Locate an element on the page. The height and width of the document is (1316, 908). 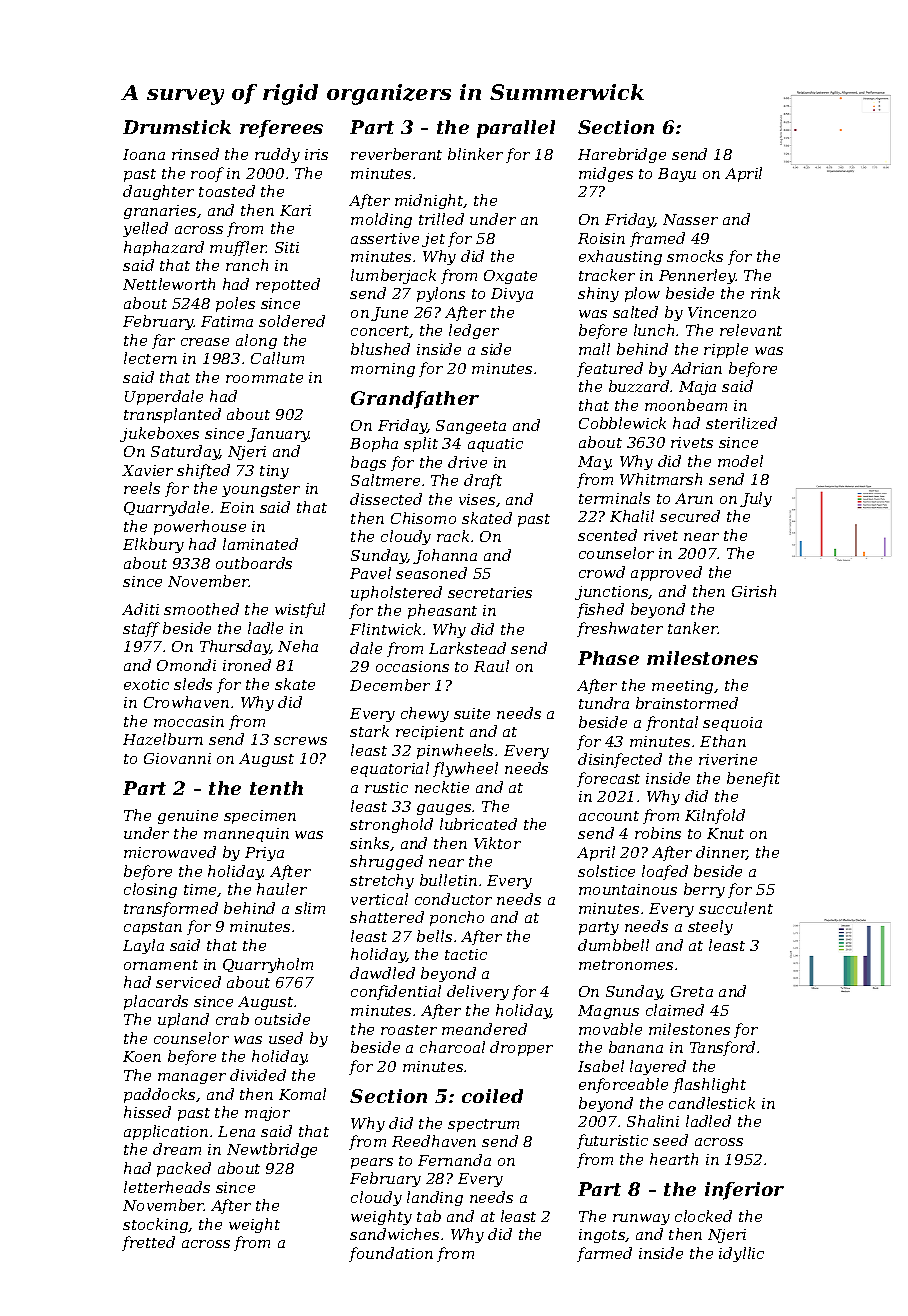
Harebridge is located at coordinates (622, 155).
